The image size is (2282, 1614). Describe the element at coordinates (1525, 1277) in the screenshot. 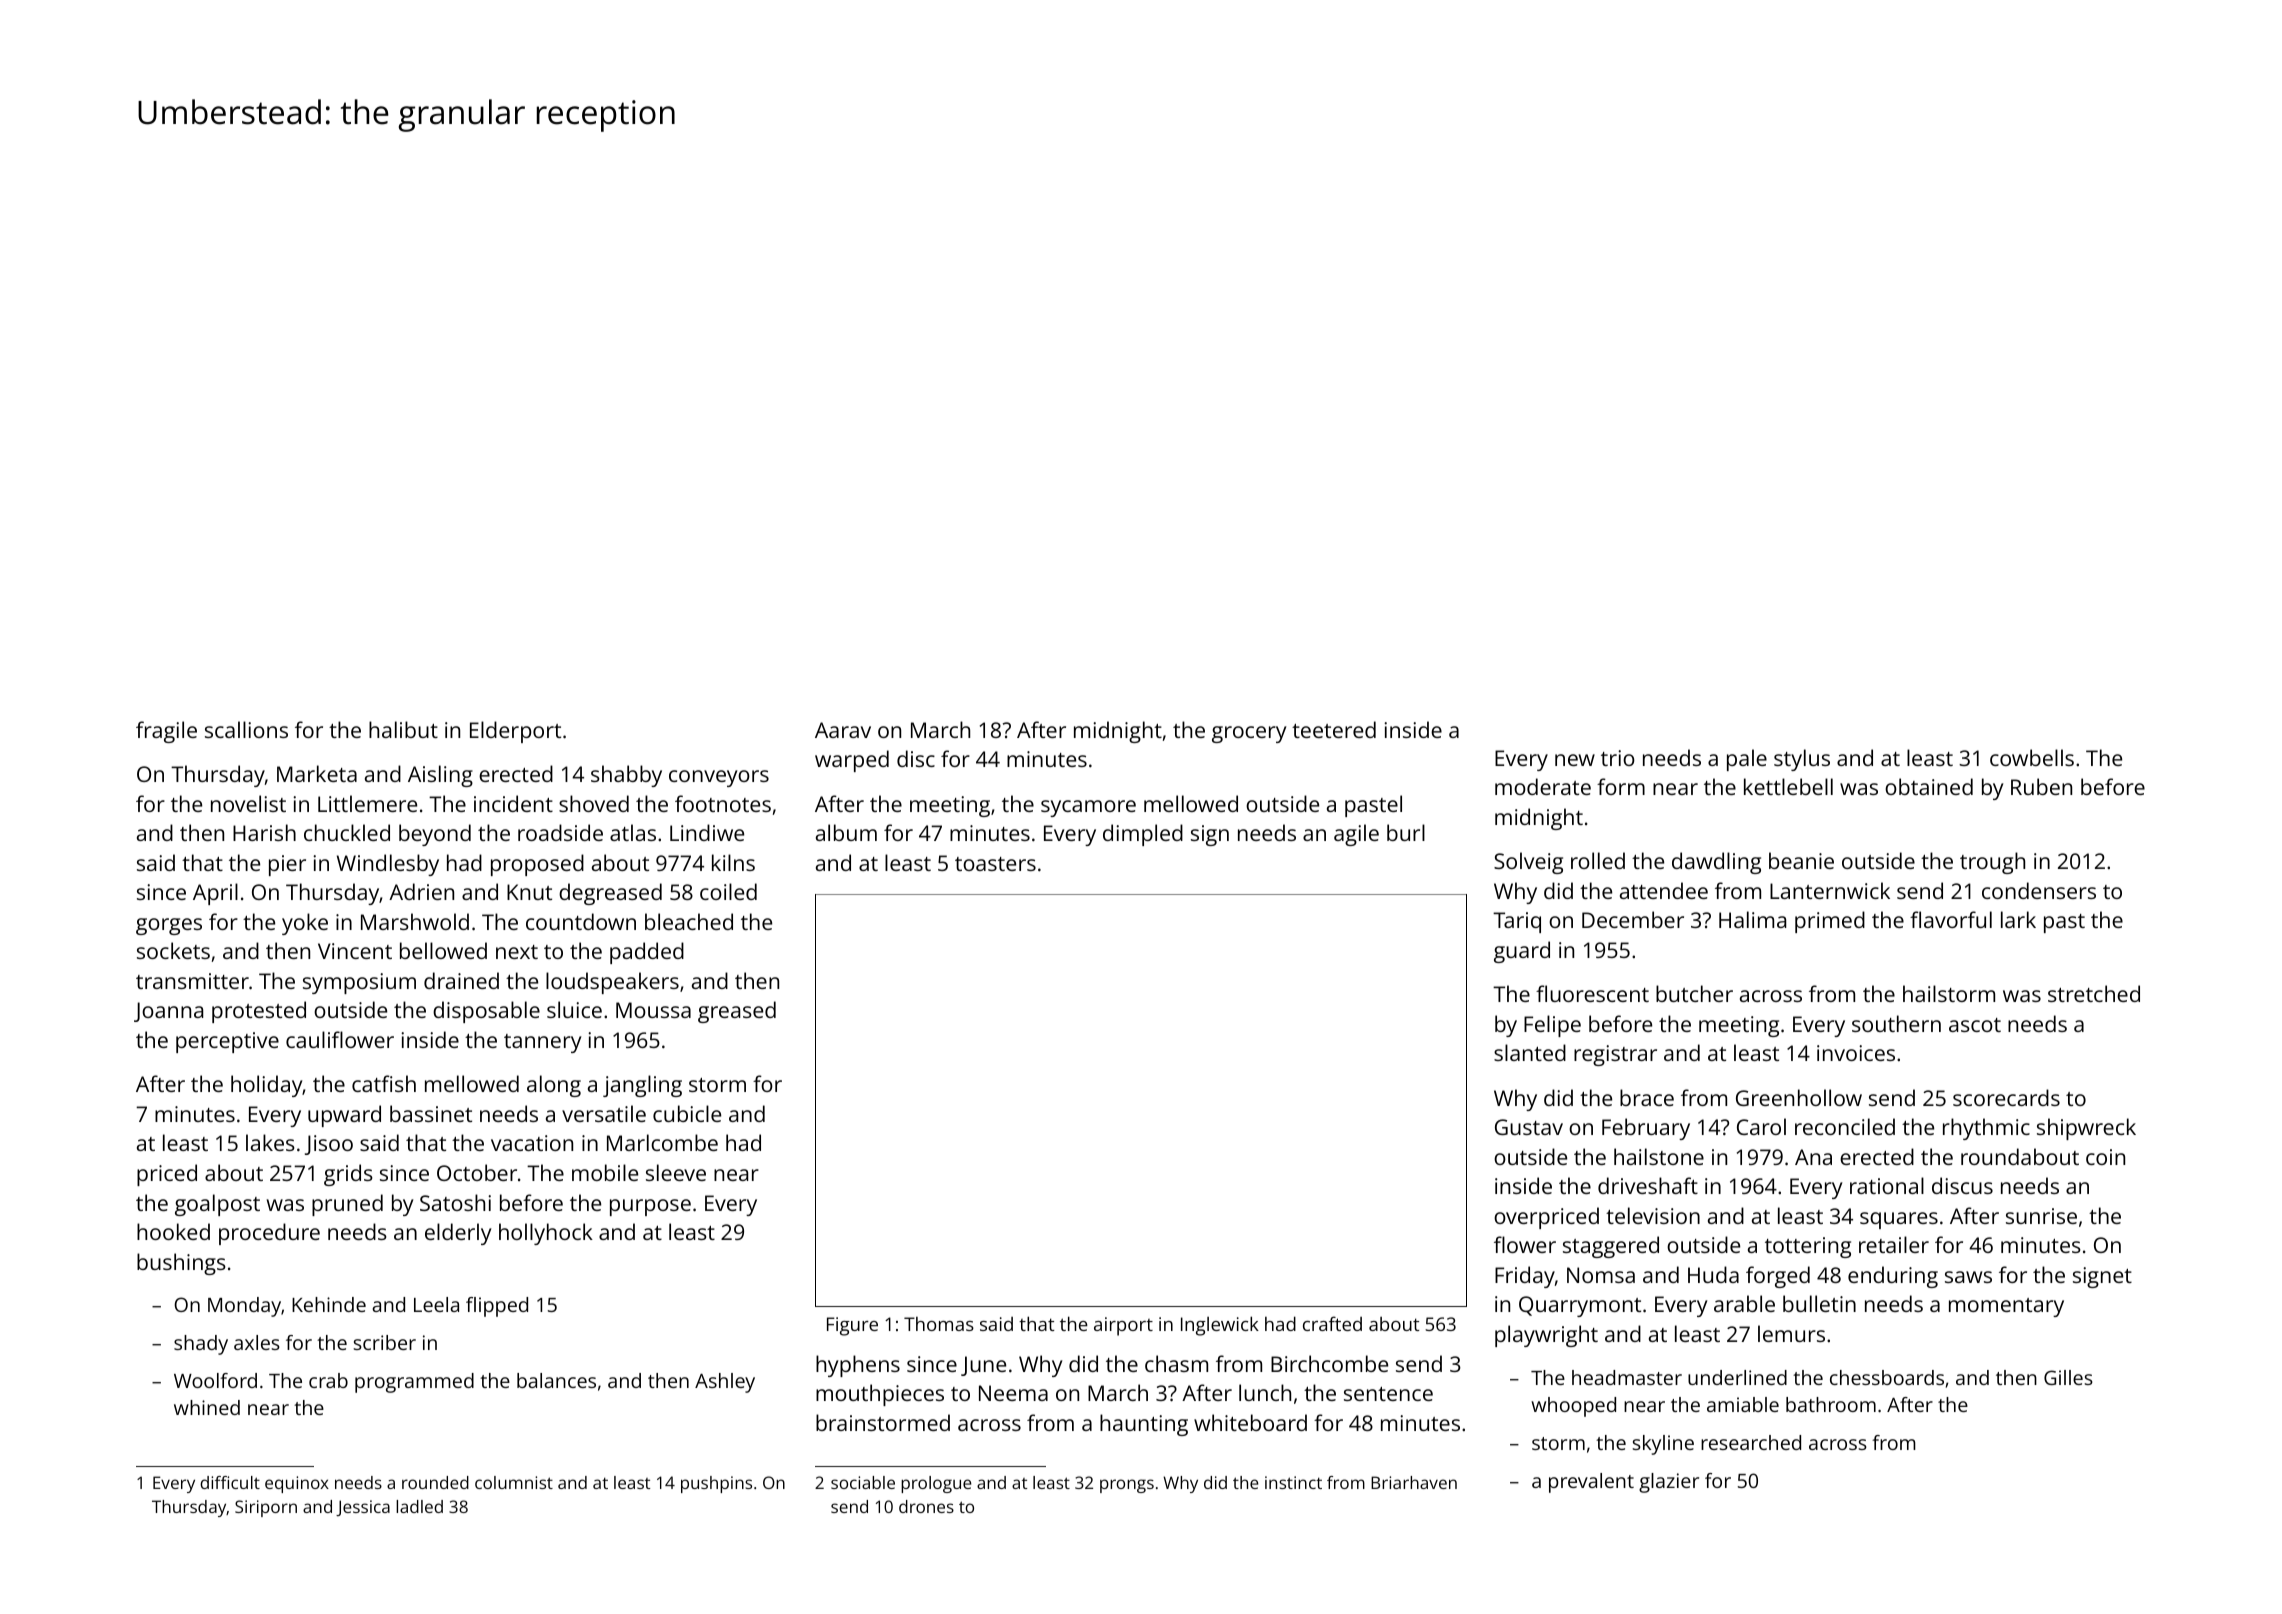

I see `Friday` at that location.
